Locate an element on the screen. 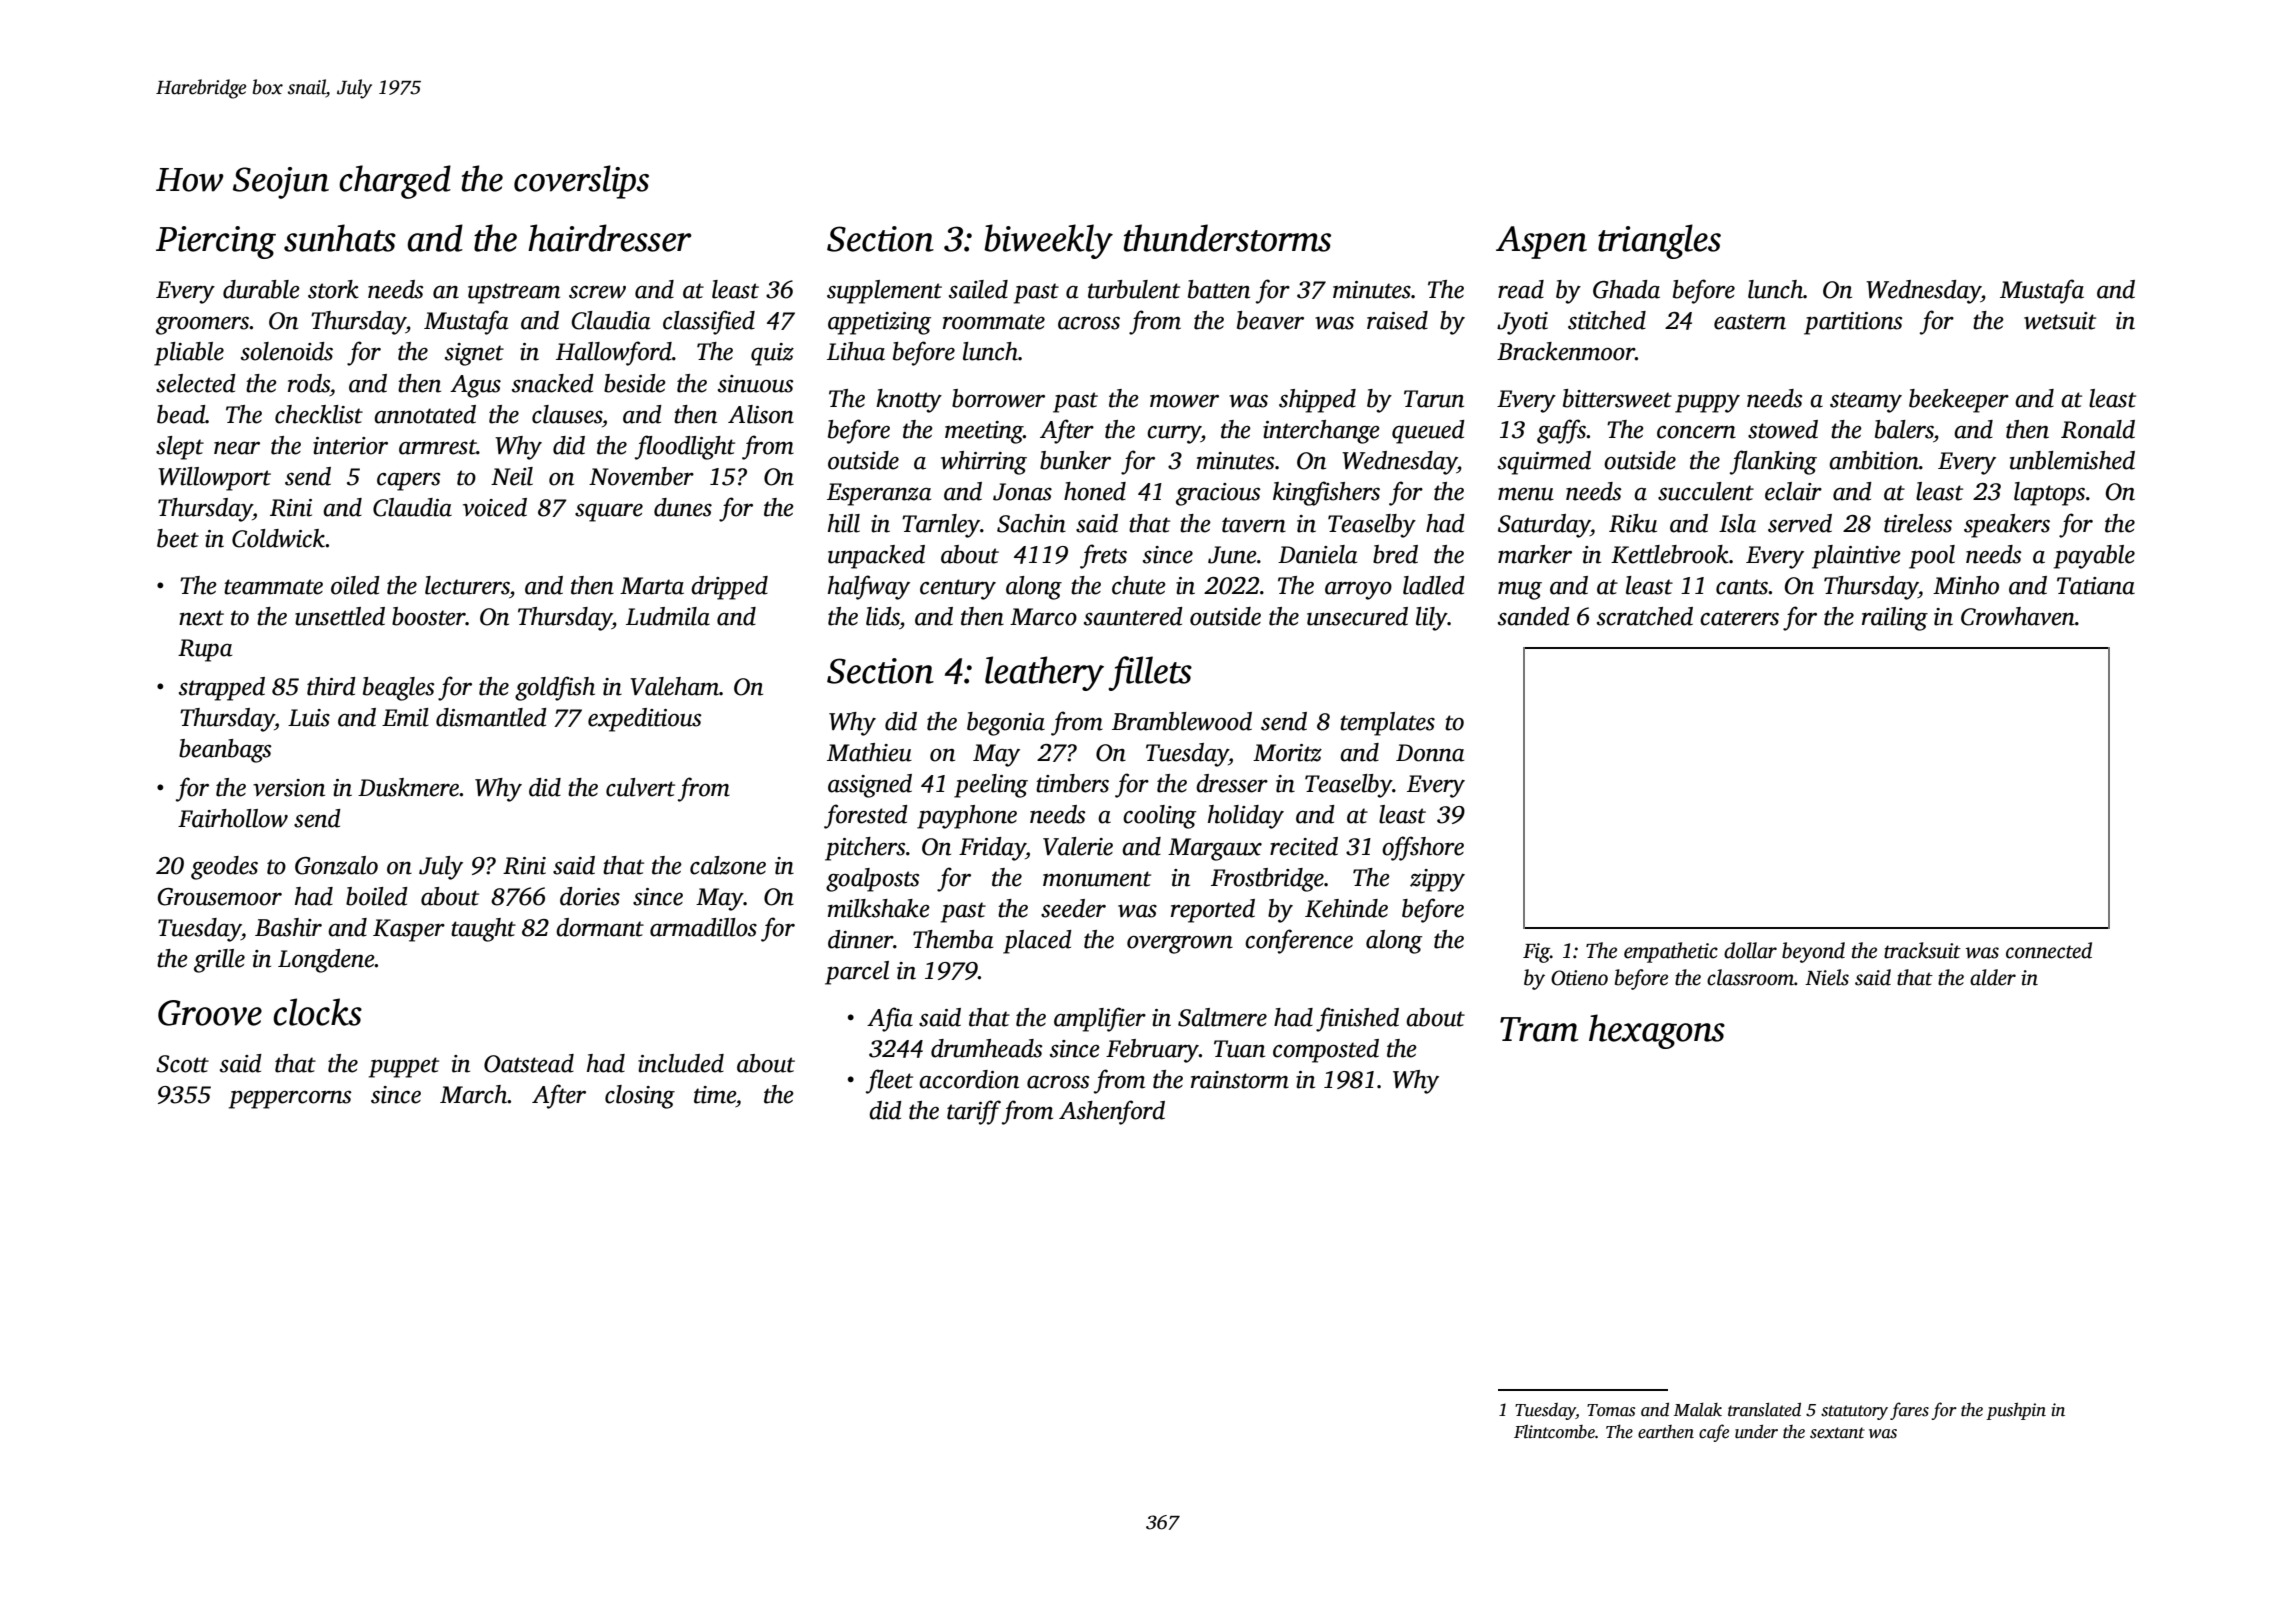 This screenshot has width=2292, height=1620. pushpin is located at coordinates (2016, 1411).
